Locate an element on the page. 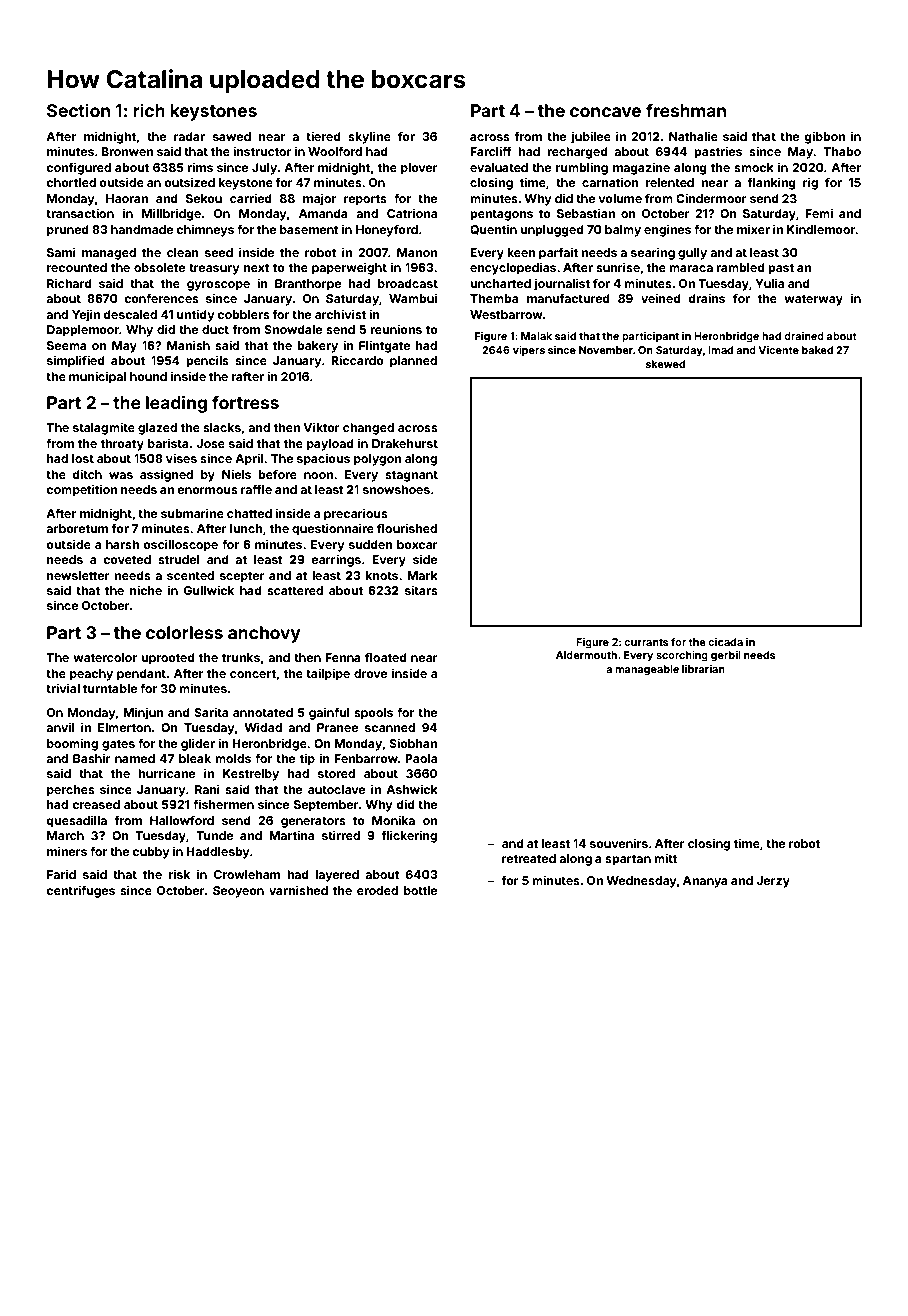 The width and height of the page is (908, 1316). centrifuges is located at coordinates (80, 891).
